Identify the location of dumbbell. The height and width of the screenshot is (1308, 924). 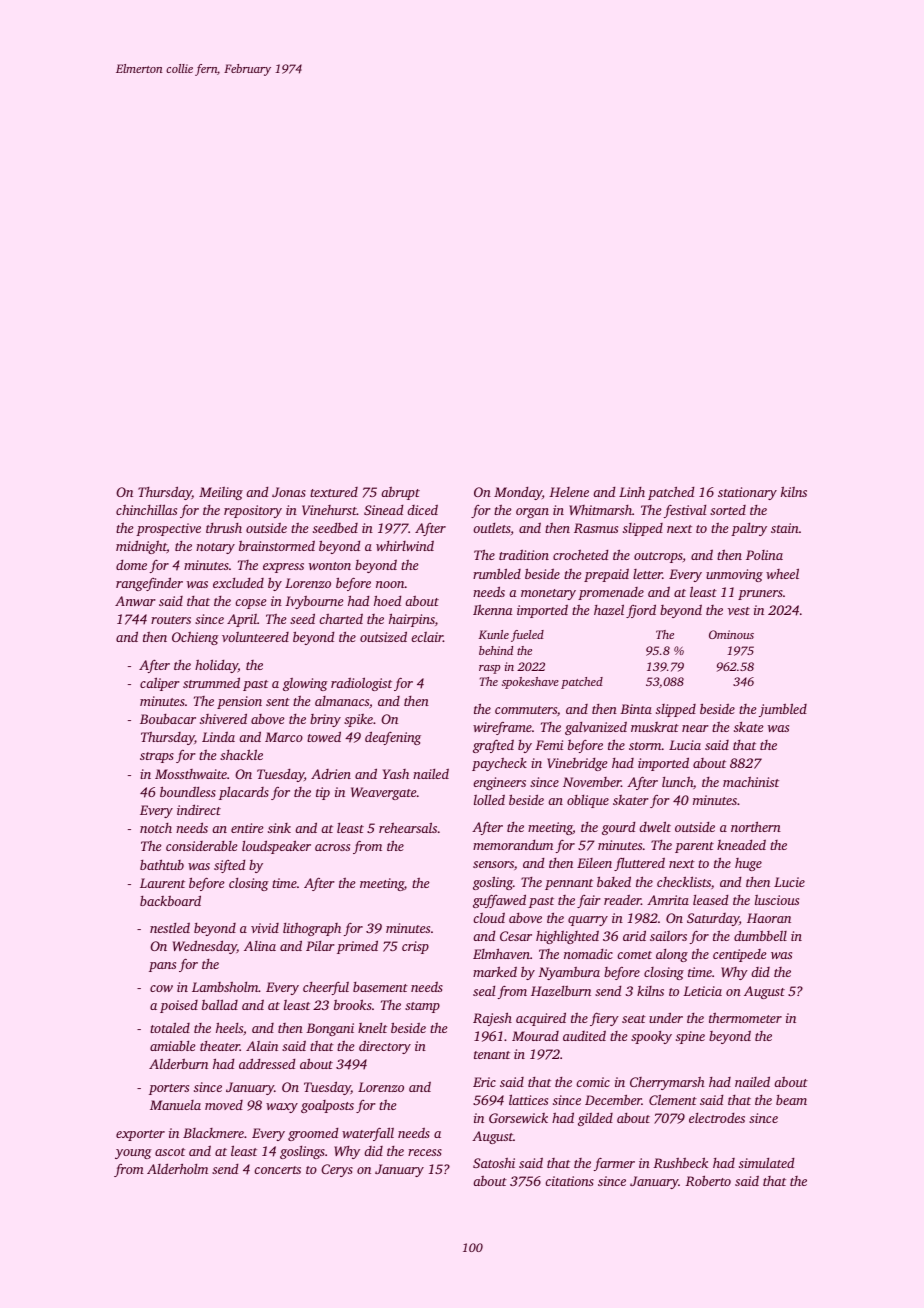
(760, 936).
